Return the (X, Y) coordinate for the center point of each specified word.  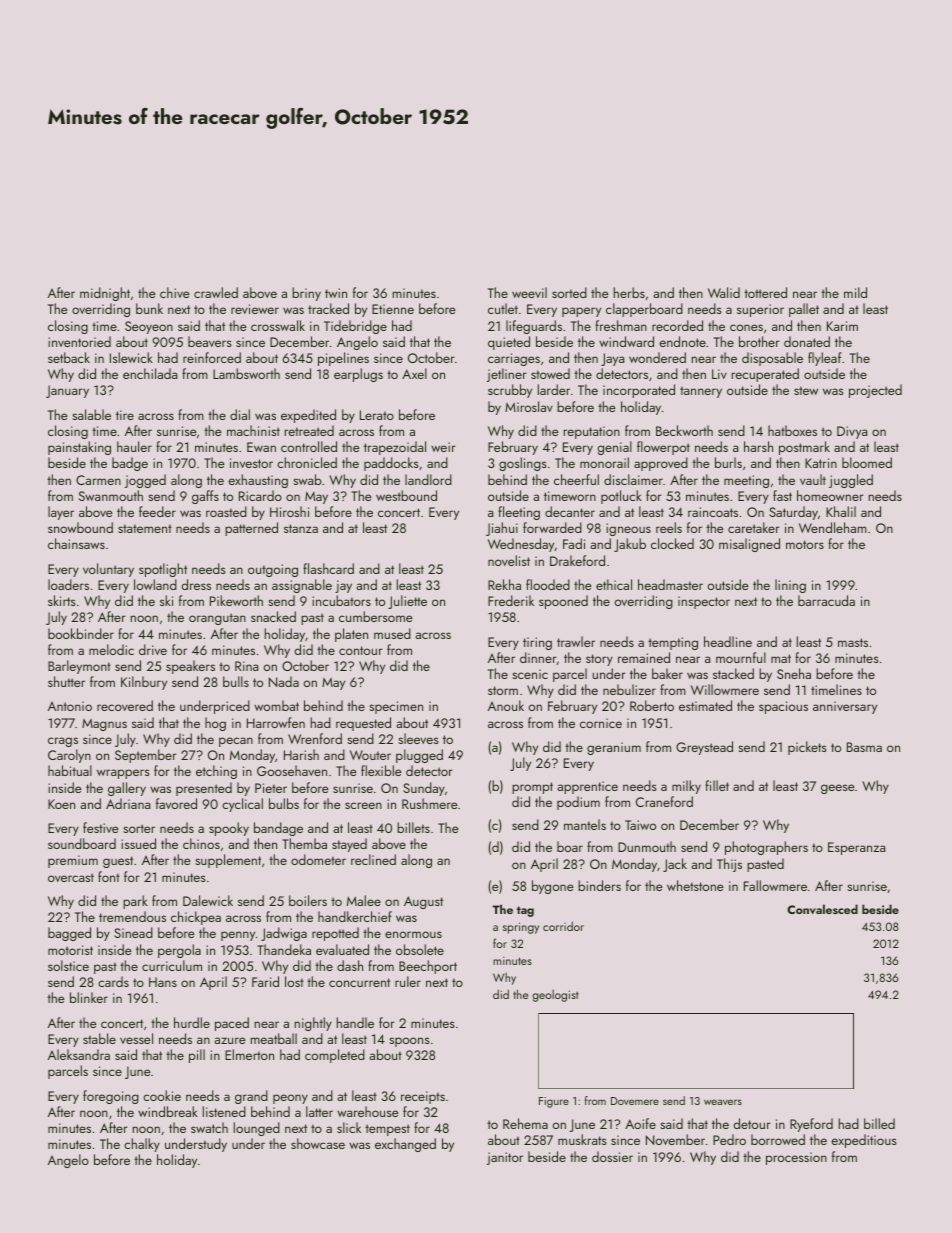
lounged (257, 1129)
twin (336, 293)
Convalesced (822, 909)
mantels (585, 824)
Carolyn (69, 756)
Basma (864, 747)
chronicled (307, 462)
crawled (216, 292)
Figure (554, 1102)
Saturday (793, 513)
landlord (428, 479)
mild (855, 292)
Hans (163, 982)
